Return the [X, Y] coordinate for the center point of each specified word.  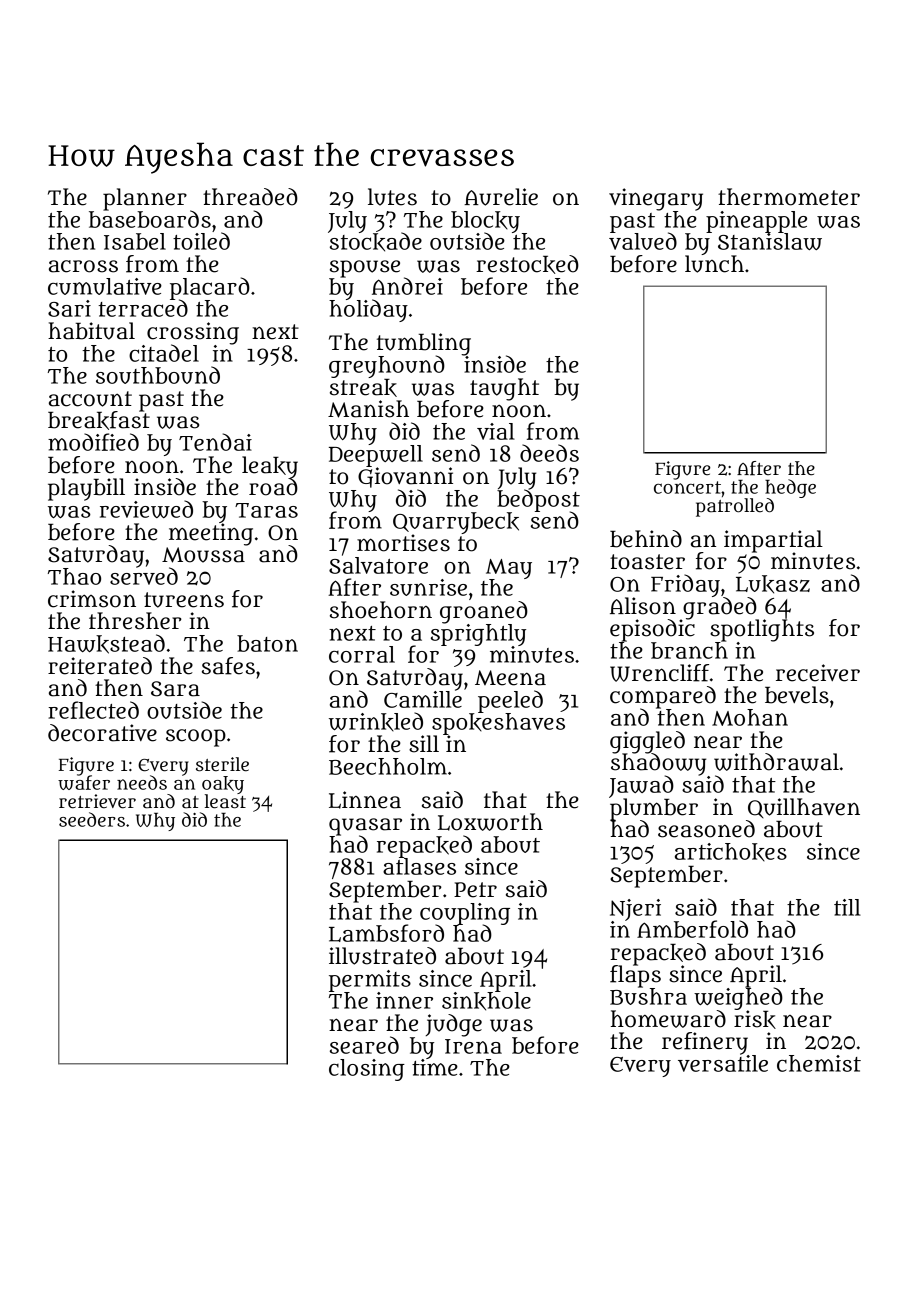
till [847, 907]
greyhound [387, 366]
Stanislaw [770, 241]
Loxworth [490, 822]
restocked [527, 264]
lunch [714, 264]
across [83, 266]
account [90, 399]
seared [364, 1045]
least [225, 801]
